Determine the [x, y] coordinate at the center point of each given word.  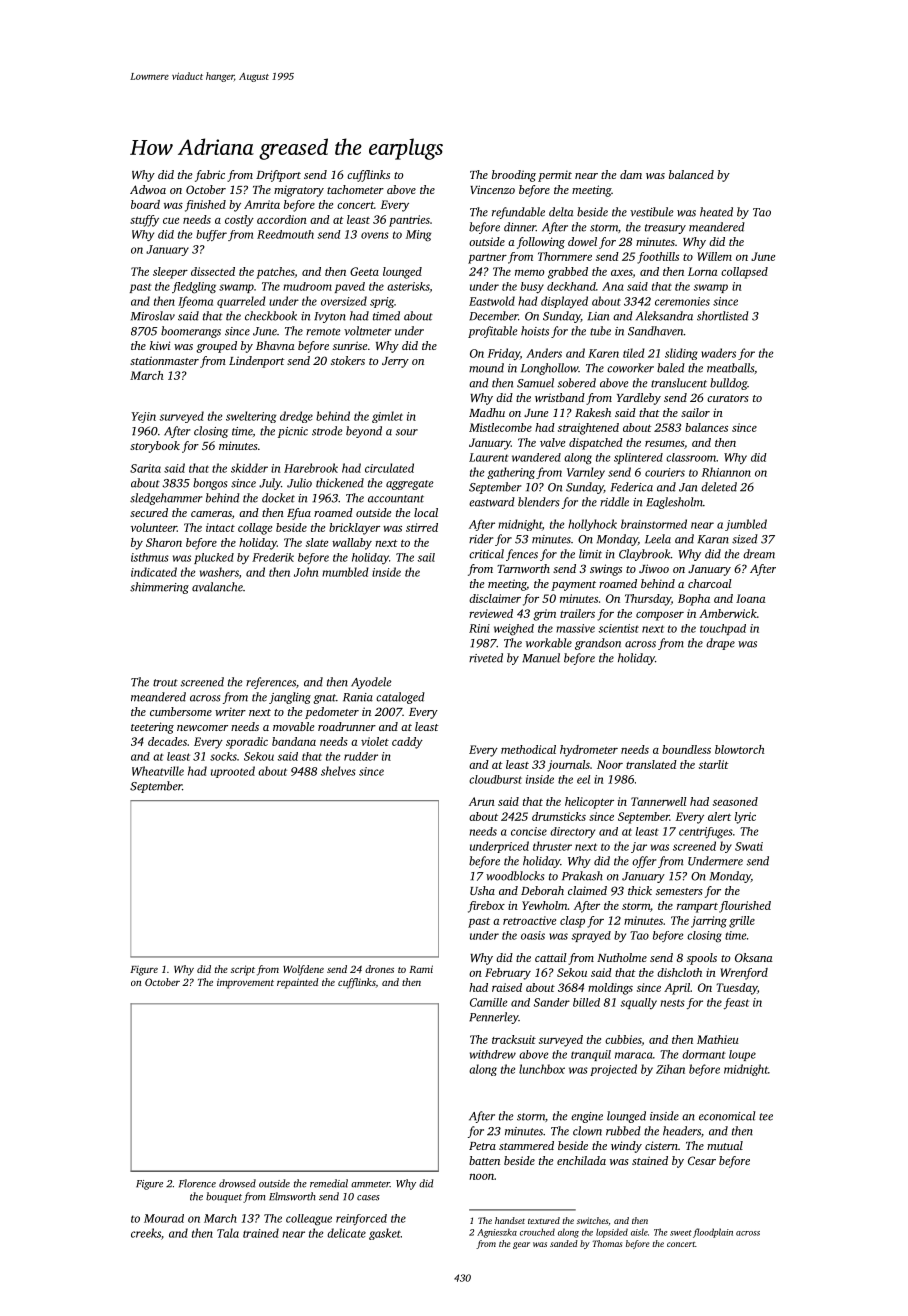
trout [165, 683]
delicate [346, 1233]
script [243, 970]
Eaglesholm [674, 503]
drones [379, 969]
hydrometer [589, 751]
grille [742, 922]
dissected [213, 271]
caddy [407, 743]
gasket [385, 1234]
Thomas [607, 1243]
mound [486, 368]
